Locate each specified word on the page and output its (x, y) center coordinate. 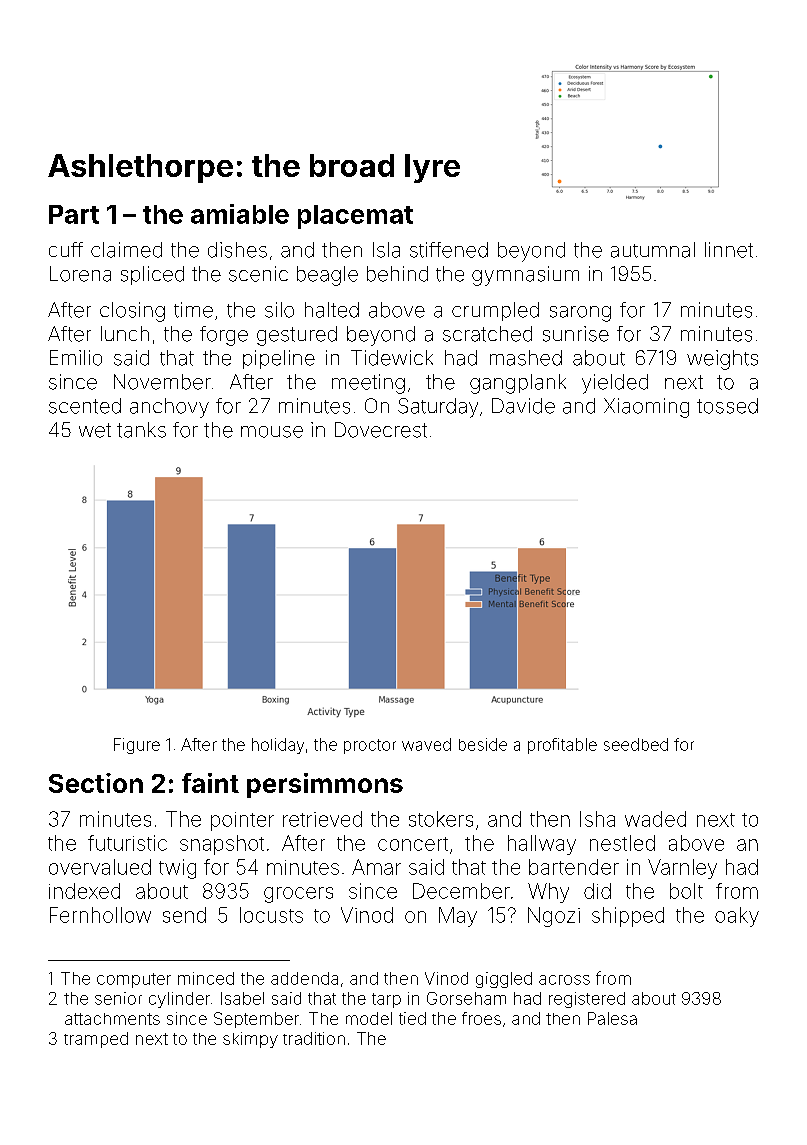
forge (224, 336)
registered (587, 1000)
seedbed (636, 744)
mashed (526, 358)
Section (96, 783)
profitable (562, 746)
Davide (523, 406)
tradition (314, 1038)
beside (483, 744)
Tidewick (392, 358)
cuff (66, 249)
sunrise (576, 334)
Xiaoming (646, 408)
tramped (96, 1040)
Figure (137, 746)
